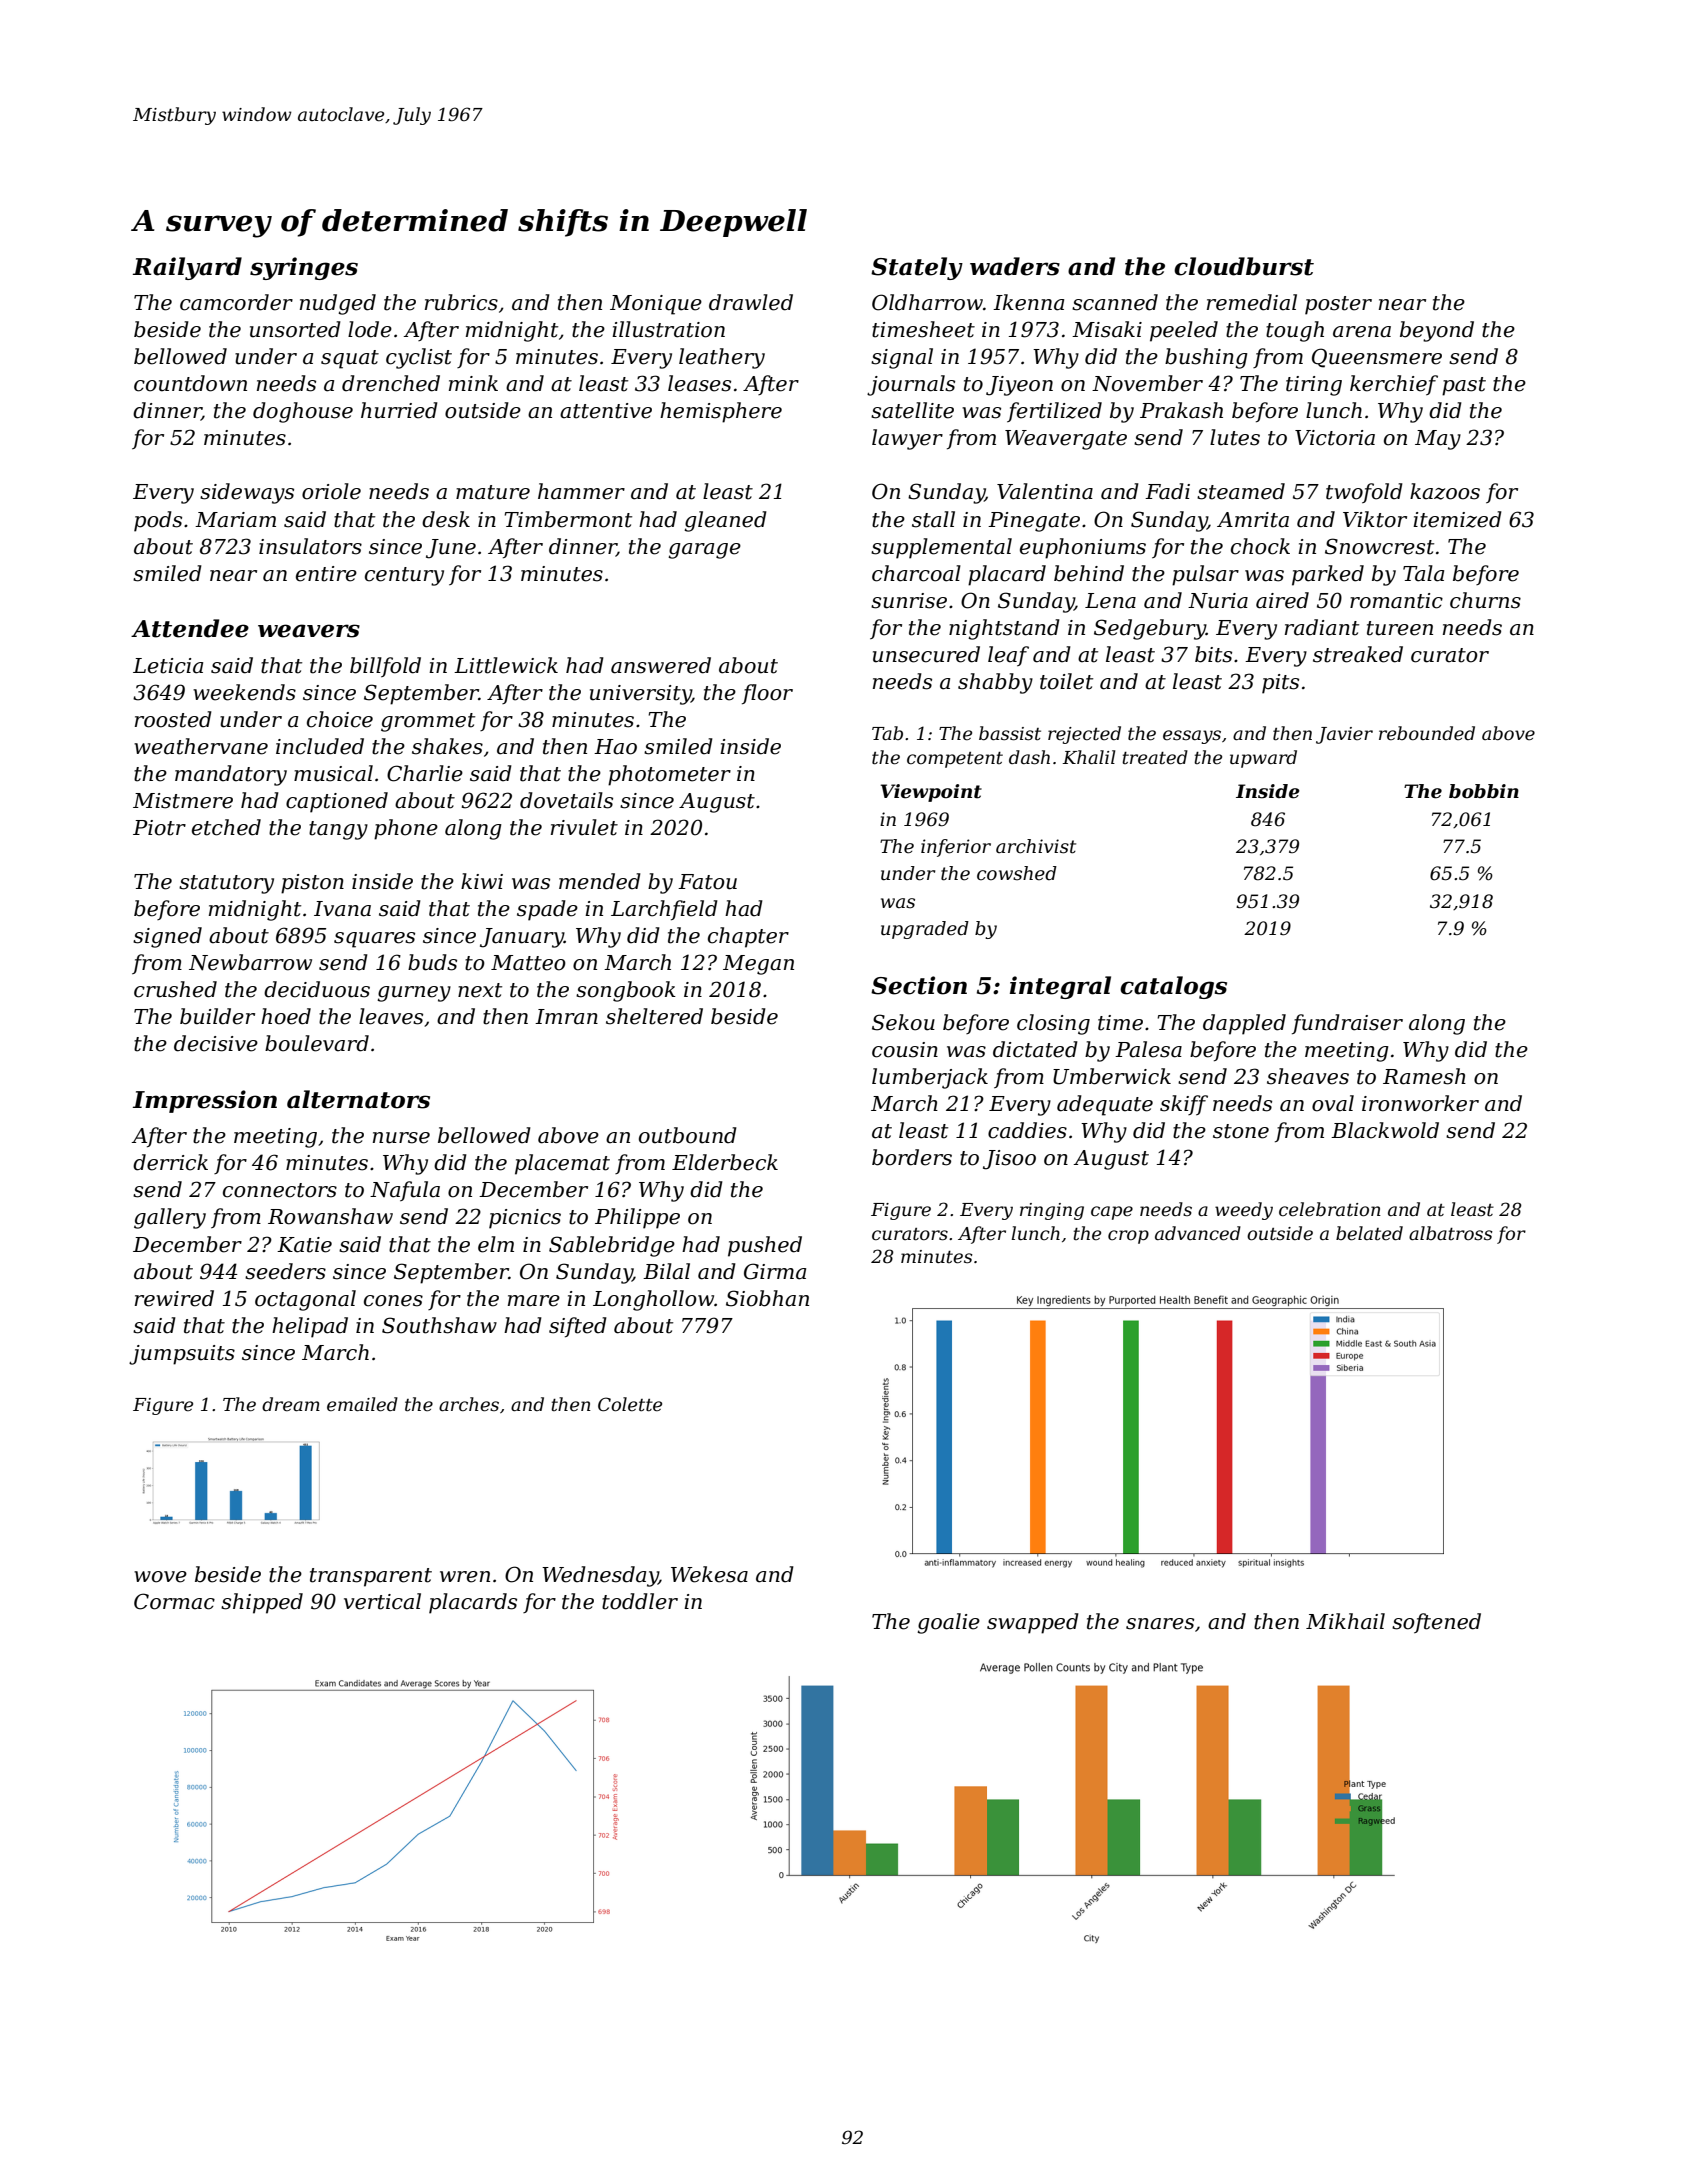 Image resolution: width=1683 pixels, height=2178 pixels. I want to click on toilet, so click(1066, 681).
